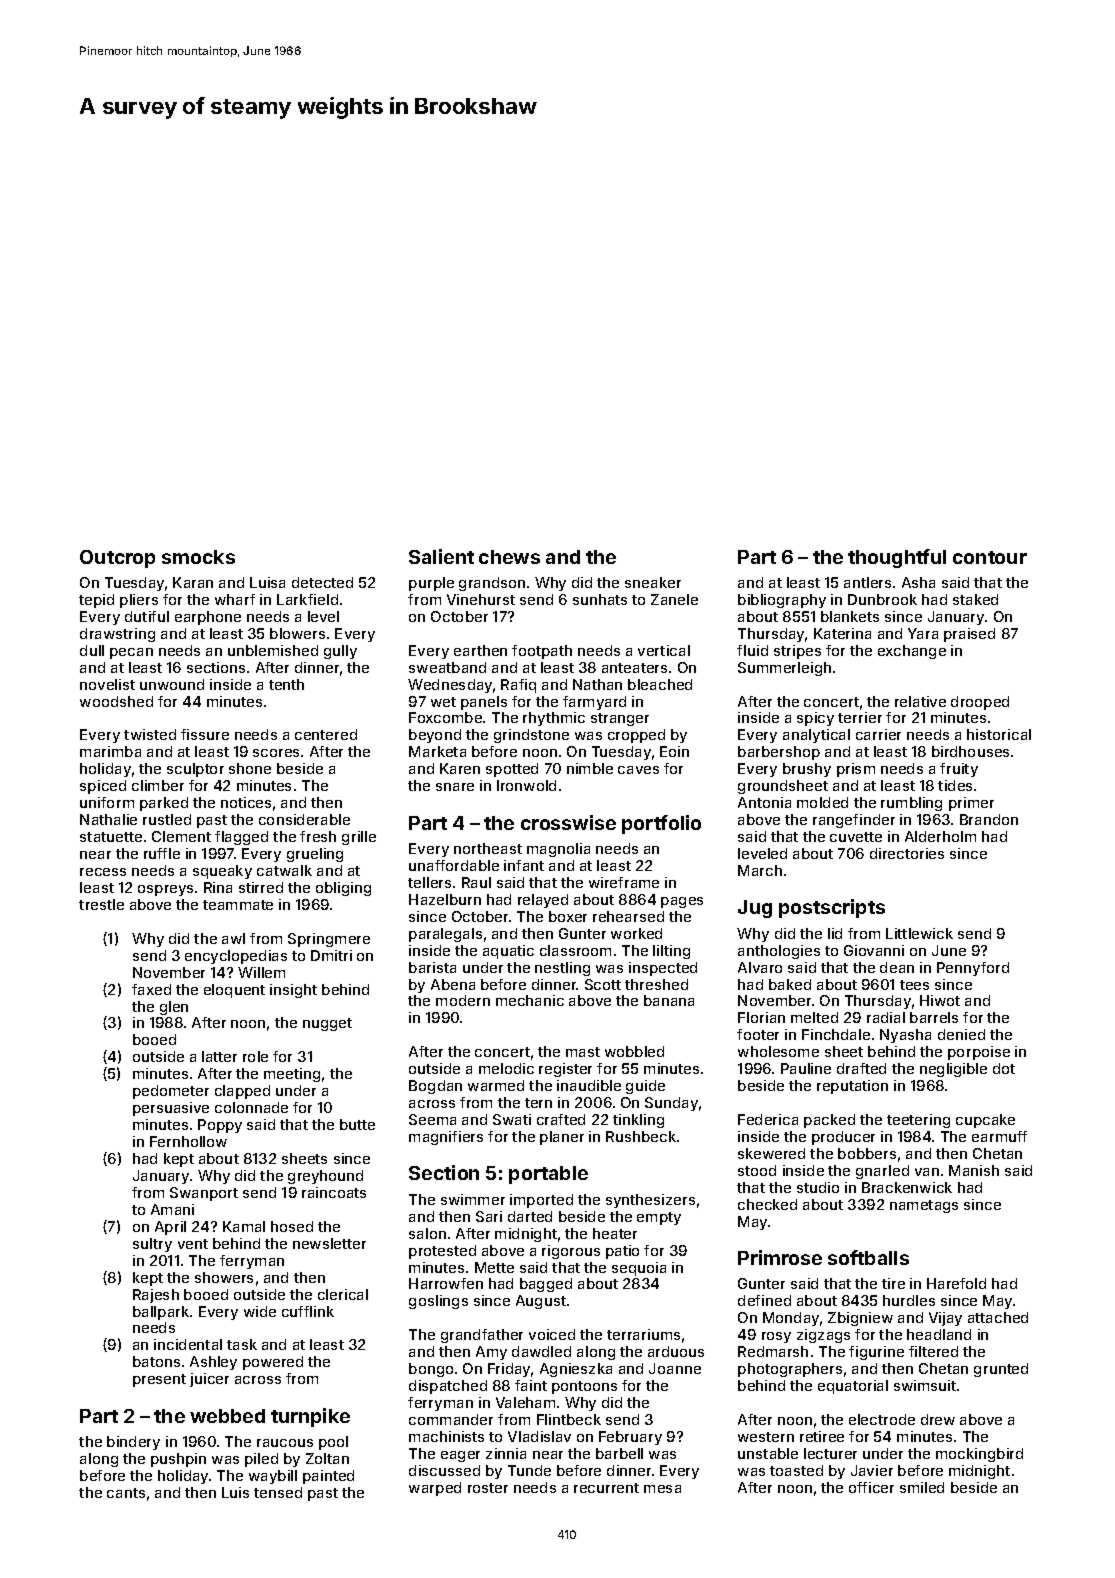 The width and height of the document is (1115, 1578). Describe the element at coordinates (940, 836) in the document. I see `Alderholm` at that location.
